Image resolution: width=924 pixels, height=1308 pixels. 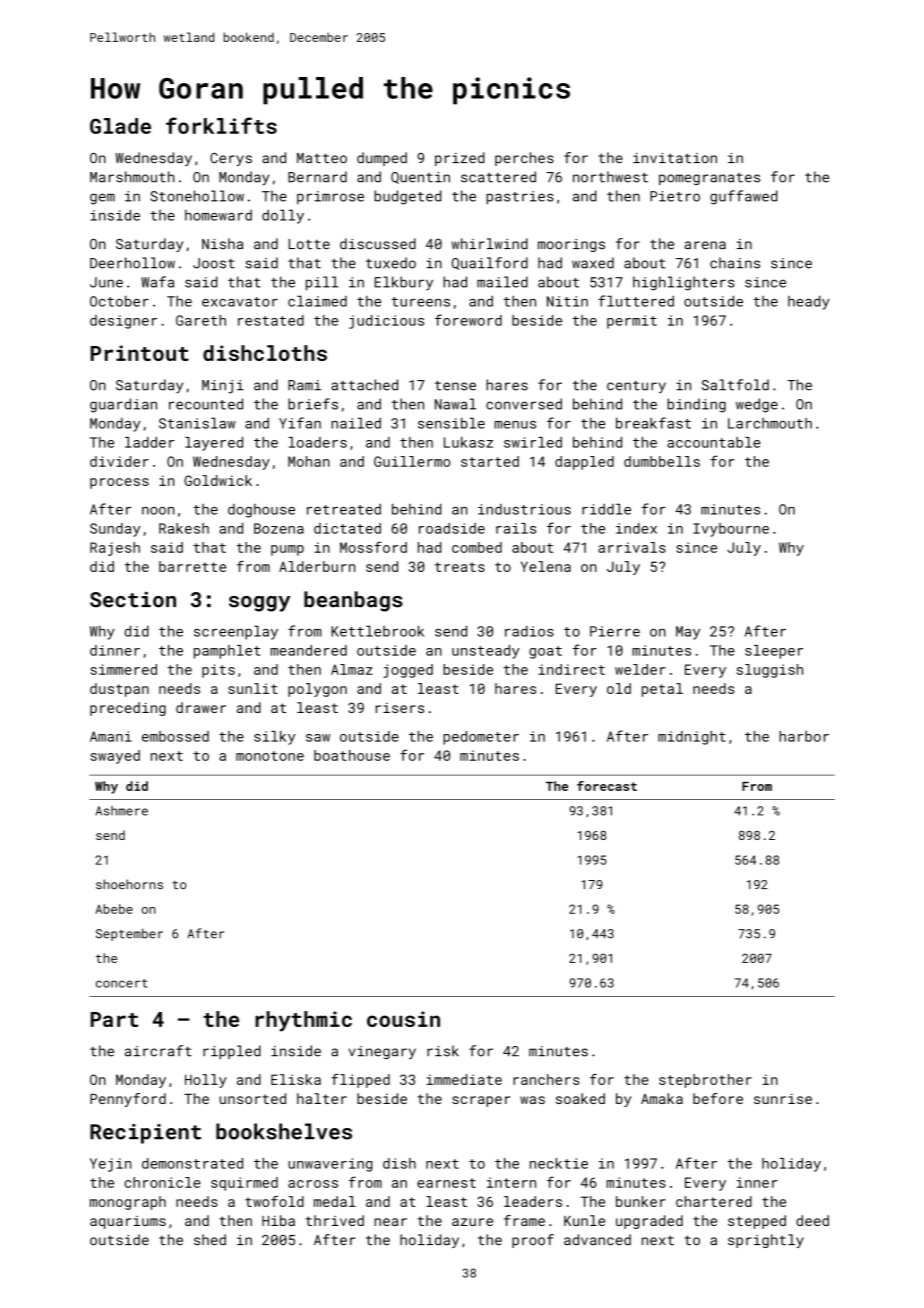 I want to click on invitation, so click(x=675, y=158).
